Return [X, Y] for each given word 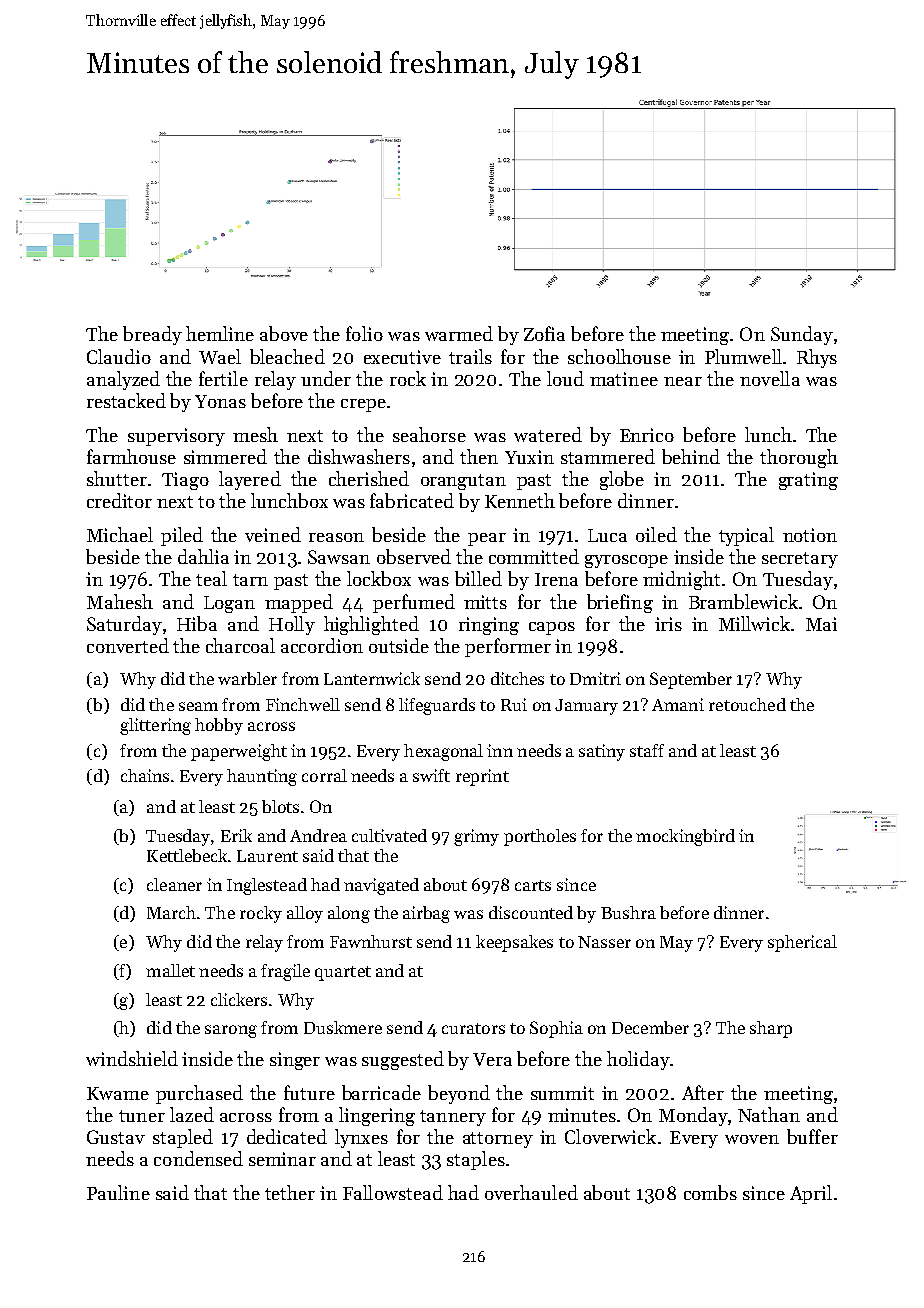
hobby [219, 726]
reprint [482, 777]
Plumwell [743, 356]
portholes [540, 837]
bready [152, 335]
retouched [747, 704]
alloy [305, 914]
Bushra [628, 912]
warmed [459, 333]
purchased [199, 1094]
